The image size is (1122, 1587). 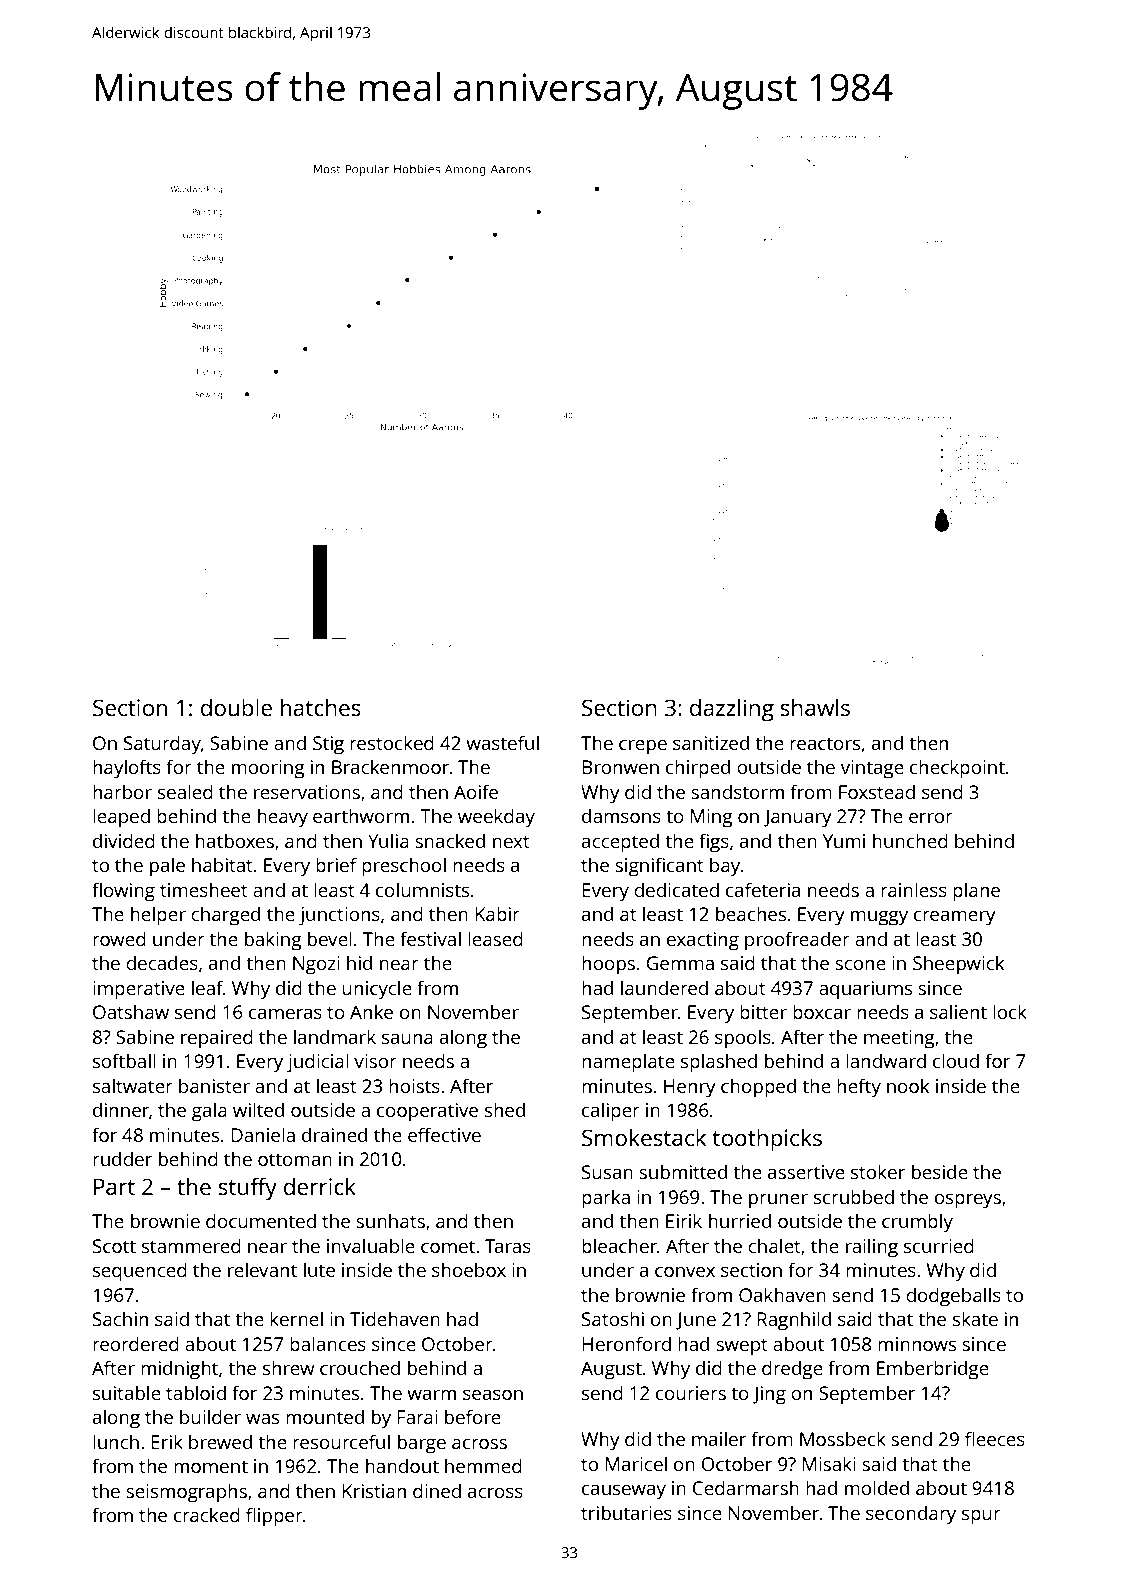 What do you see at coordinates (222, 864) in the document?
I see `habitat` at bounding box center [222, 864].
